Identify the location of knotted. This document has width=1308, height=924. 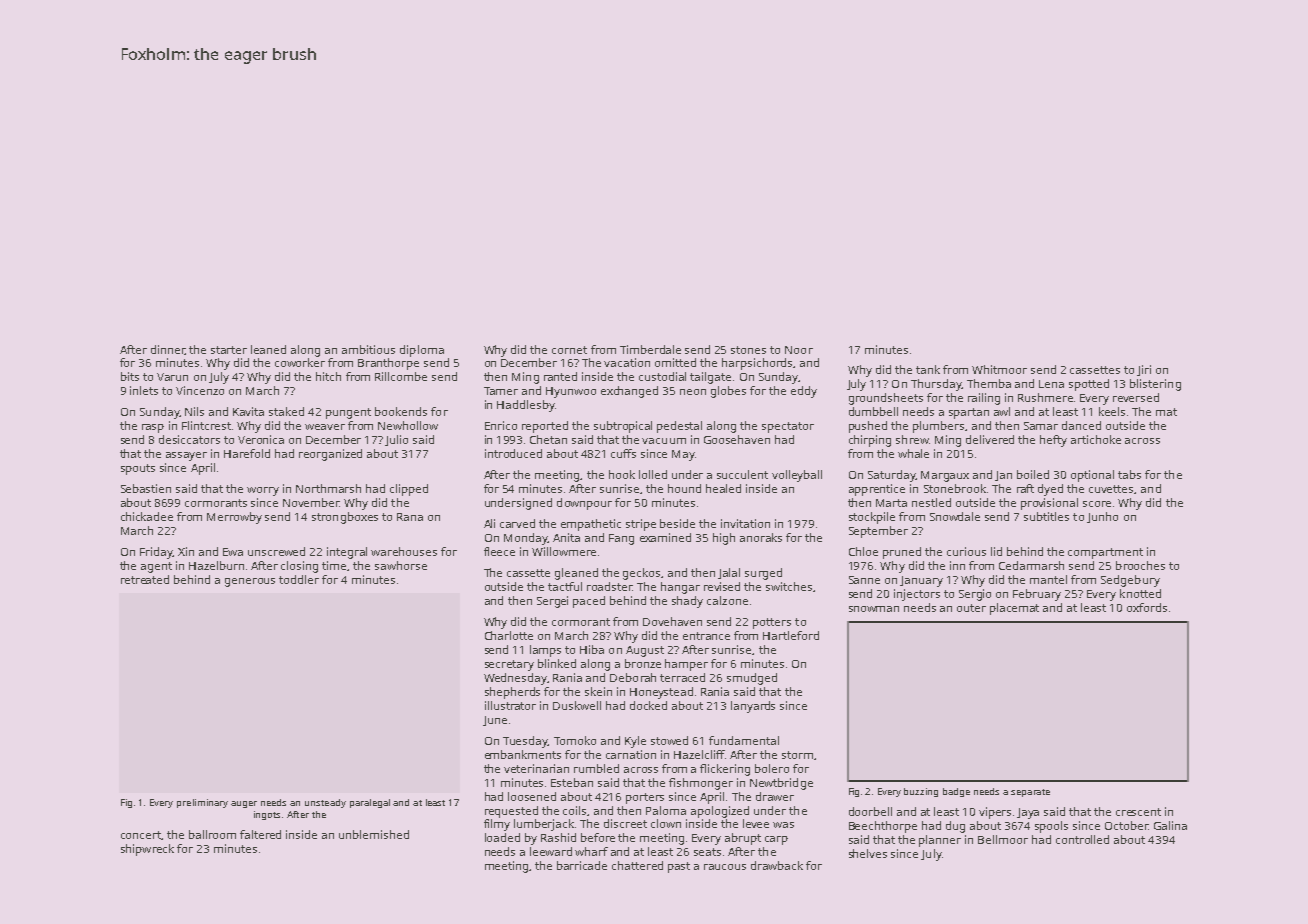
(1140, 593).
